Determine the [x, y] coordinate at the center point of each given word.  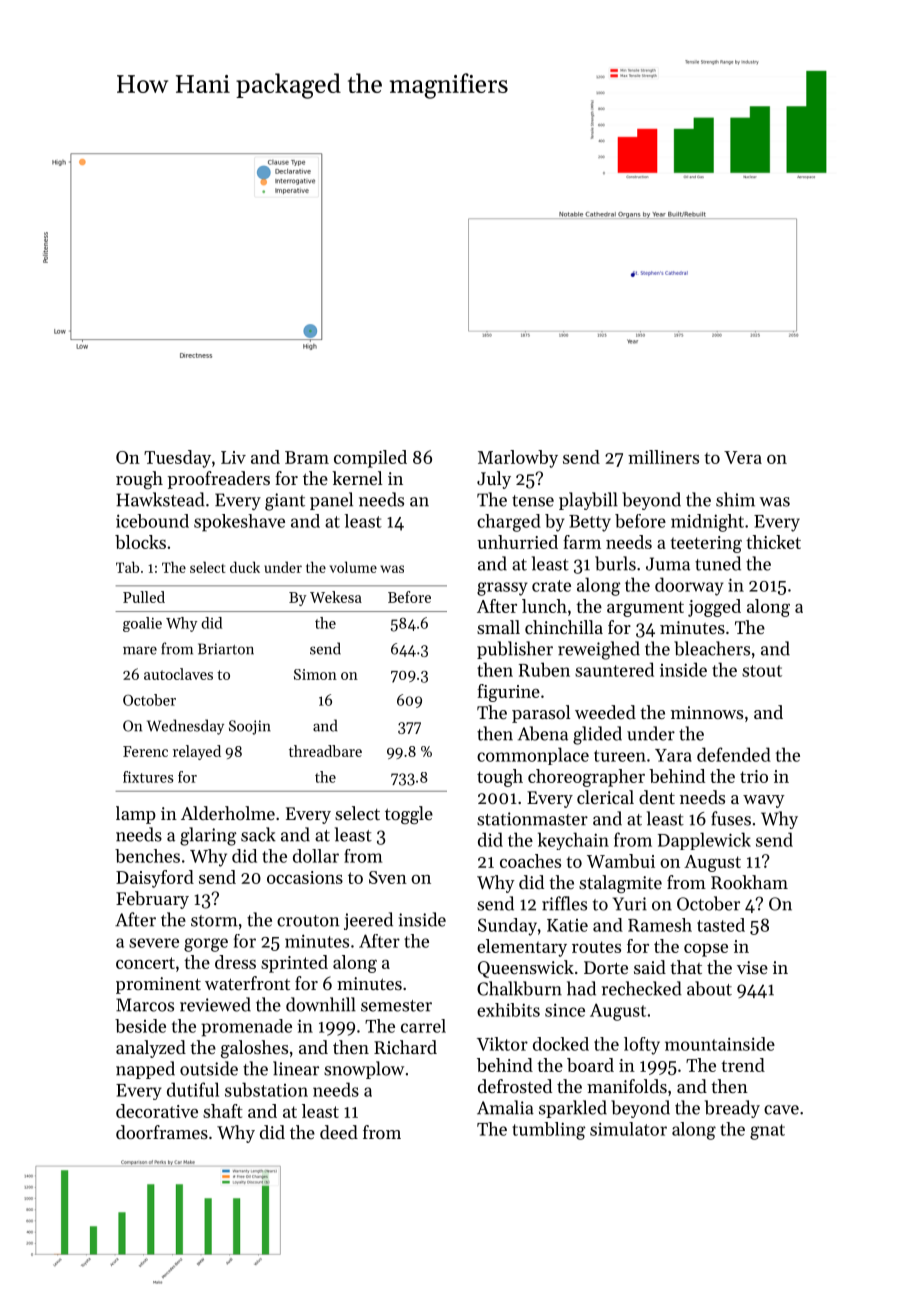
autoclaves [178, 674]
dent [657, 797]
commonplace [533, 756]
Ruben [544, 669]
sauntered [614, 669]
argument [645, 609]
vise [752, 967]
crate [551, 586]
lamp [136, 815]
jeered [368, 921]
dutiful [193, 1089]
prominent [158, 985]
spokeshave [239, 523]
